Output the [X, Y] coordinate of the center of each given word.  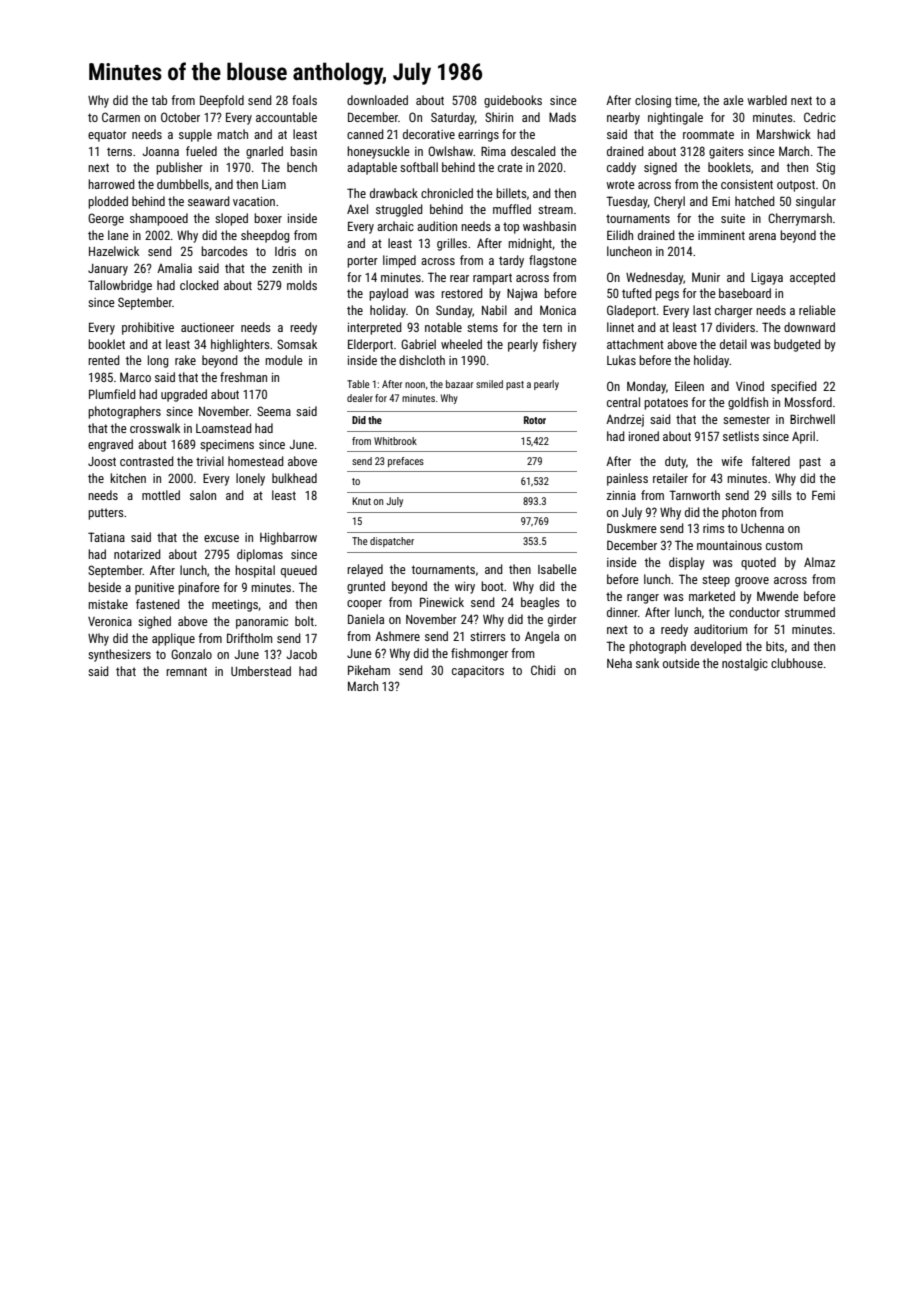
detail [733, 344]
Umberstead [261, 671]
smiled [489, 384]
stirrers [488, 636]
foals [304, 100]
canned [365, 134]
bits [775, 646]
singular [816, 202]
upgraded [184, 395]
